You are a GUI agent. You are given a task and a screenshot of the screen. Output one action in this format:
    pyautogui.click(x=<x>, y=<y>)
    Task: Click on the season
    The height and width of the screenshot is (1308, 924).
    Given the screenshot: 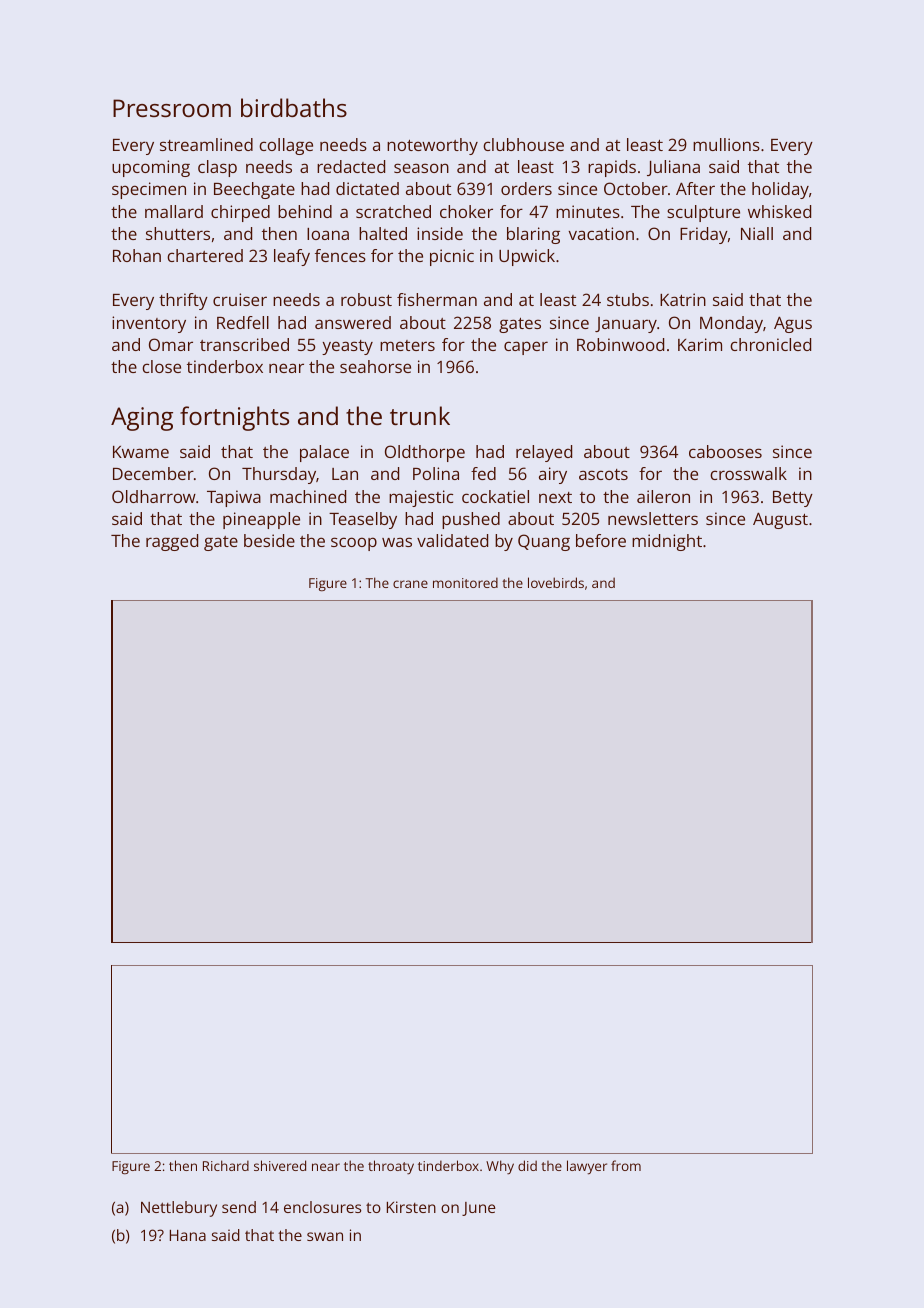 What is the action you would take?
    pyautogui.click(x=421, y=168)
